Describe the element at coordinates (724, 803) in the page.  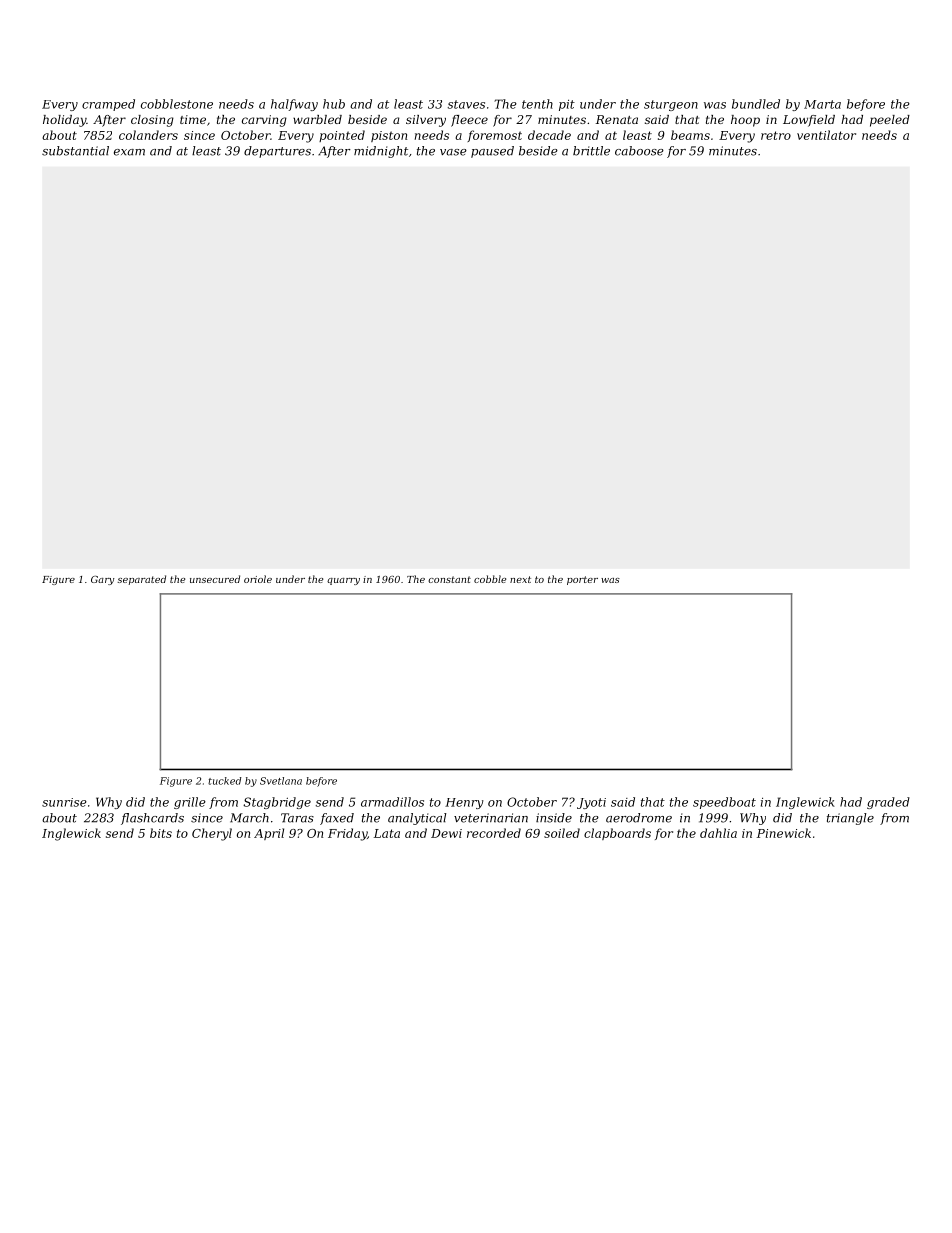
I see `speedboat` at that location.
